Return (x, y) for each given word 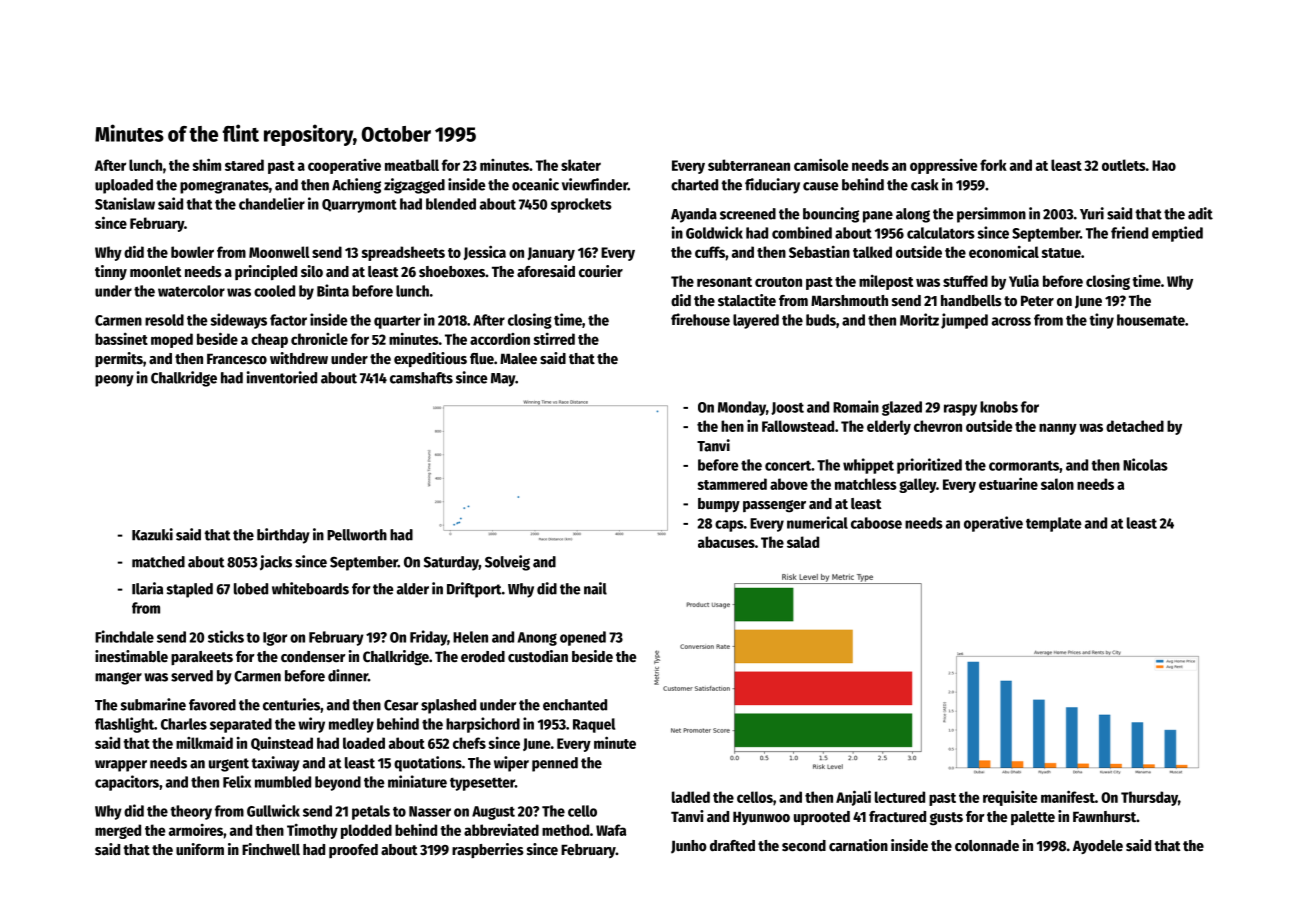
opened (583, 638)
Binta (333, 290)
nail (595, 588)
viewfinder (595, 184)
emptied (1177, 234)
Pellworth (357, 535)
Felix (237, 781)
